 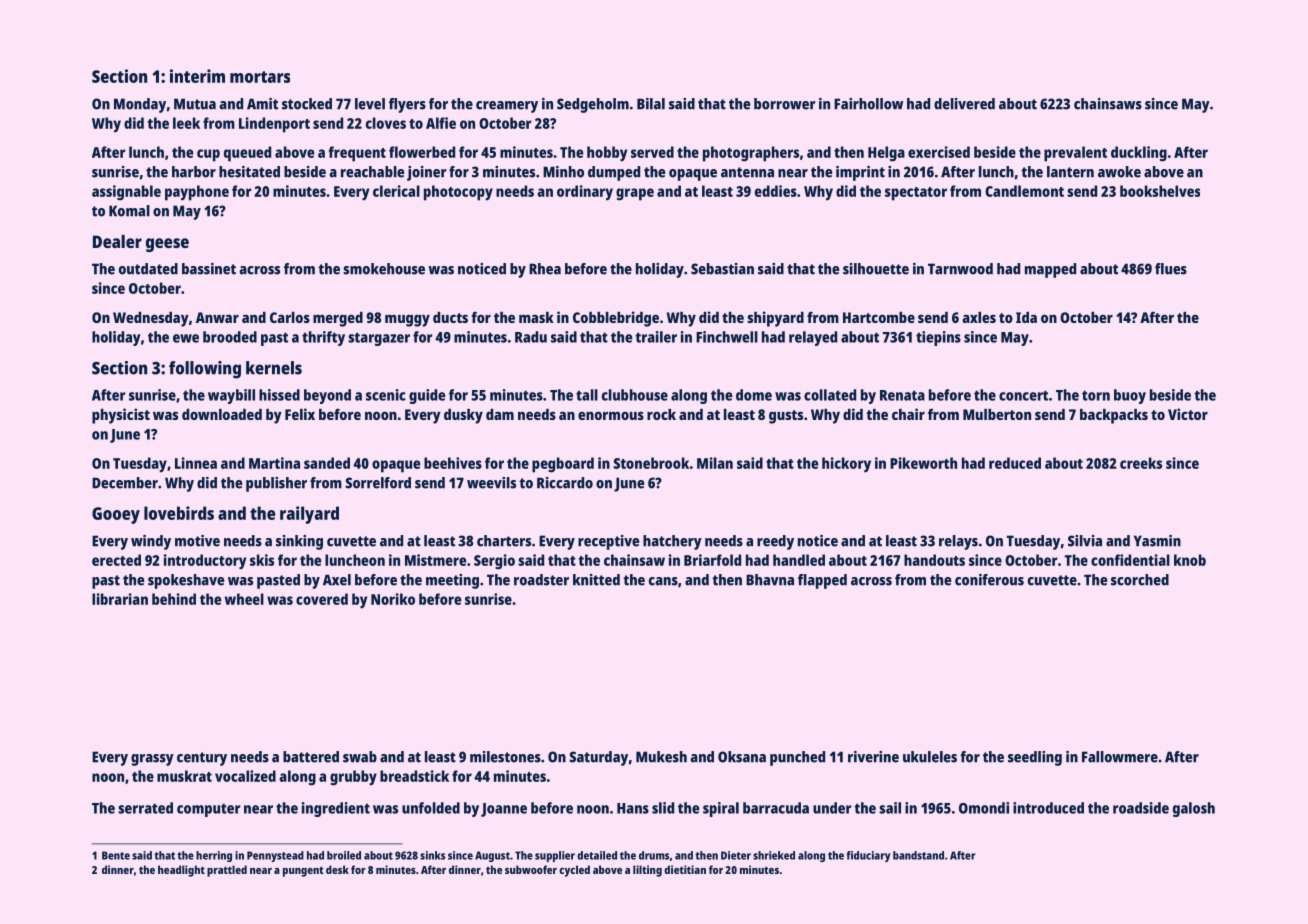 I want to click on herring, so click(x=214, y=856).
